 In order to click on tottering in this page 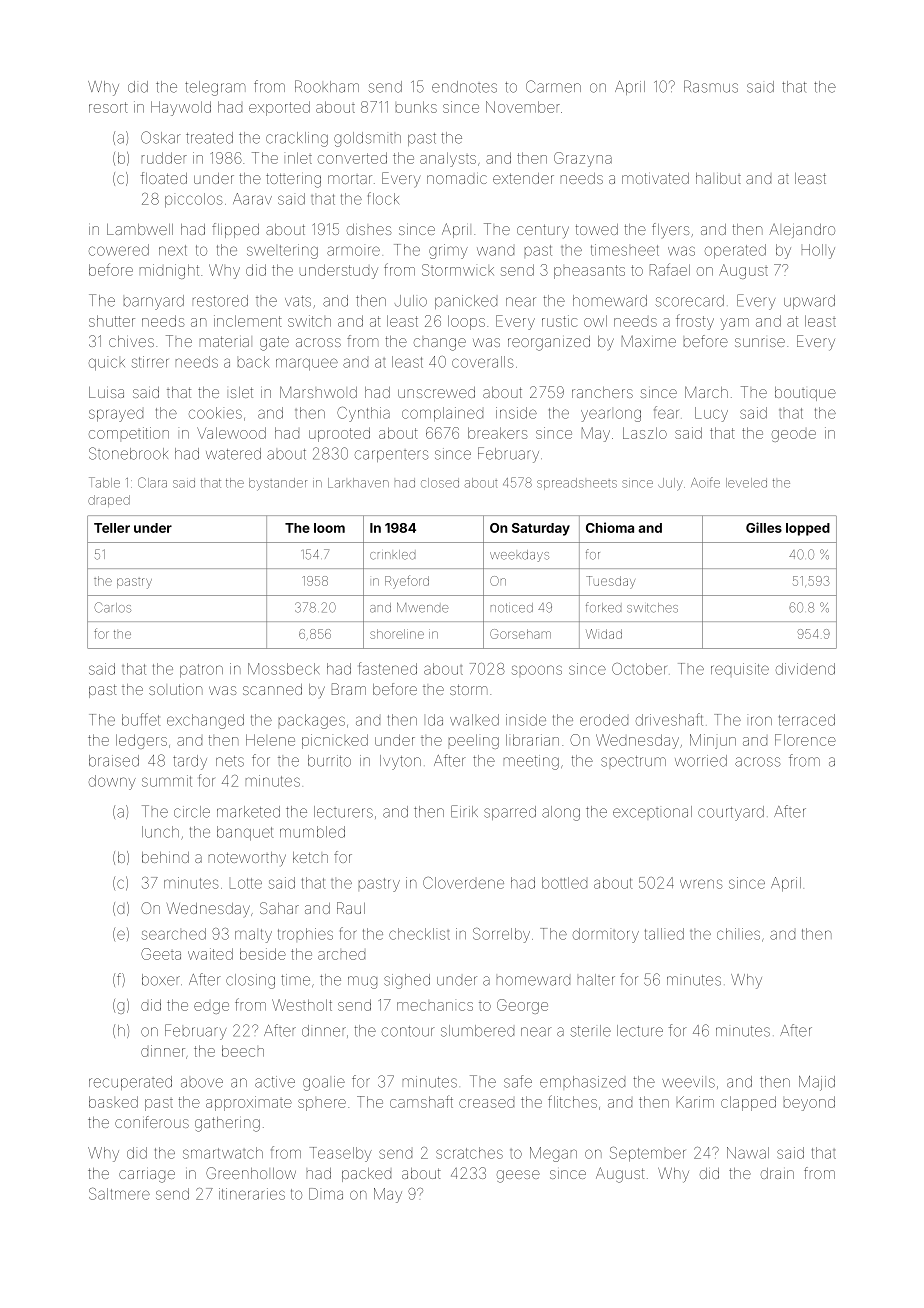, I will do `click(293, 180)`.
